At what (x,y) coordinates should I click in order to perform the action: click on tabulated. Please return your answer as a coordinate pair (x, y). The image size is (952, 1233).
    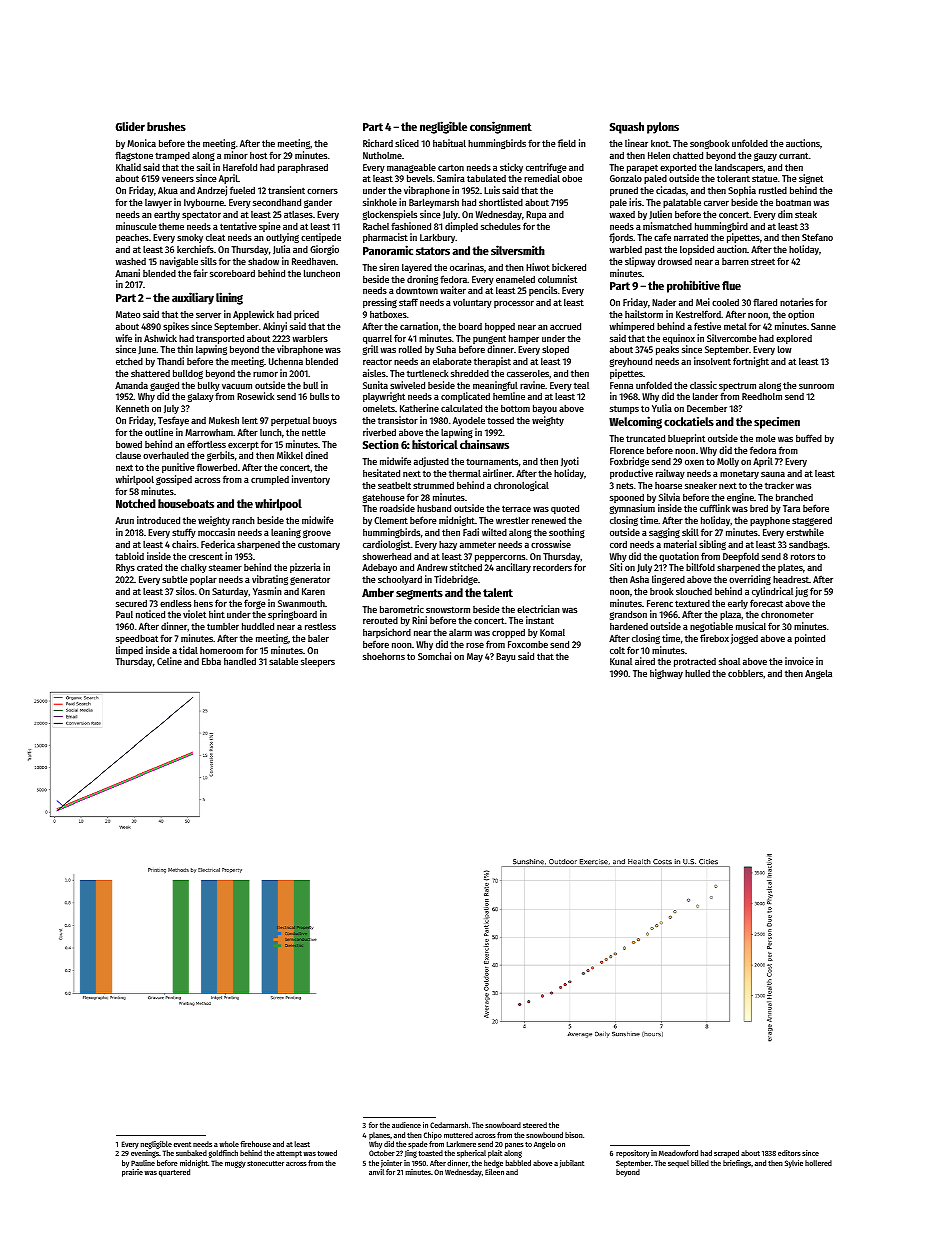
    Looking at the image, I should click on (486, 178).
